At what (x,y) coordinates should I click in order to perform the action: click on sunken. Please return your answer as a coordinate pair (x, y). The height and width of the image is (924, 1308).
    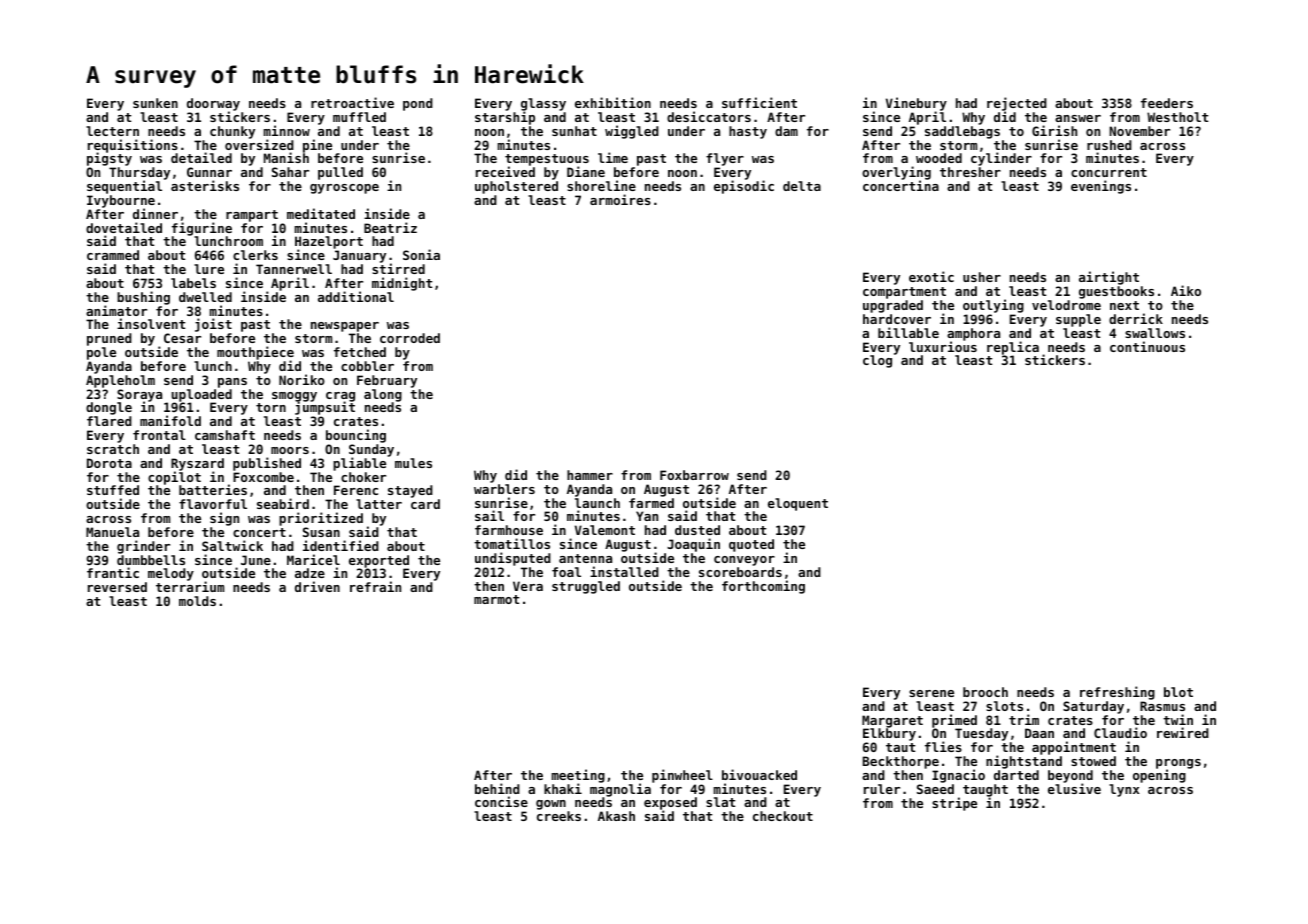
    Looking at the image, I should click on (155, 103).
